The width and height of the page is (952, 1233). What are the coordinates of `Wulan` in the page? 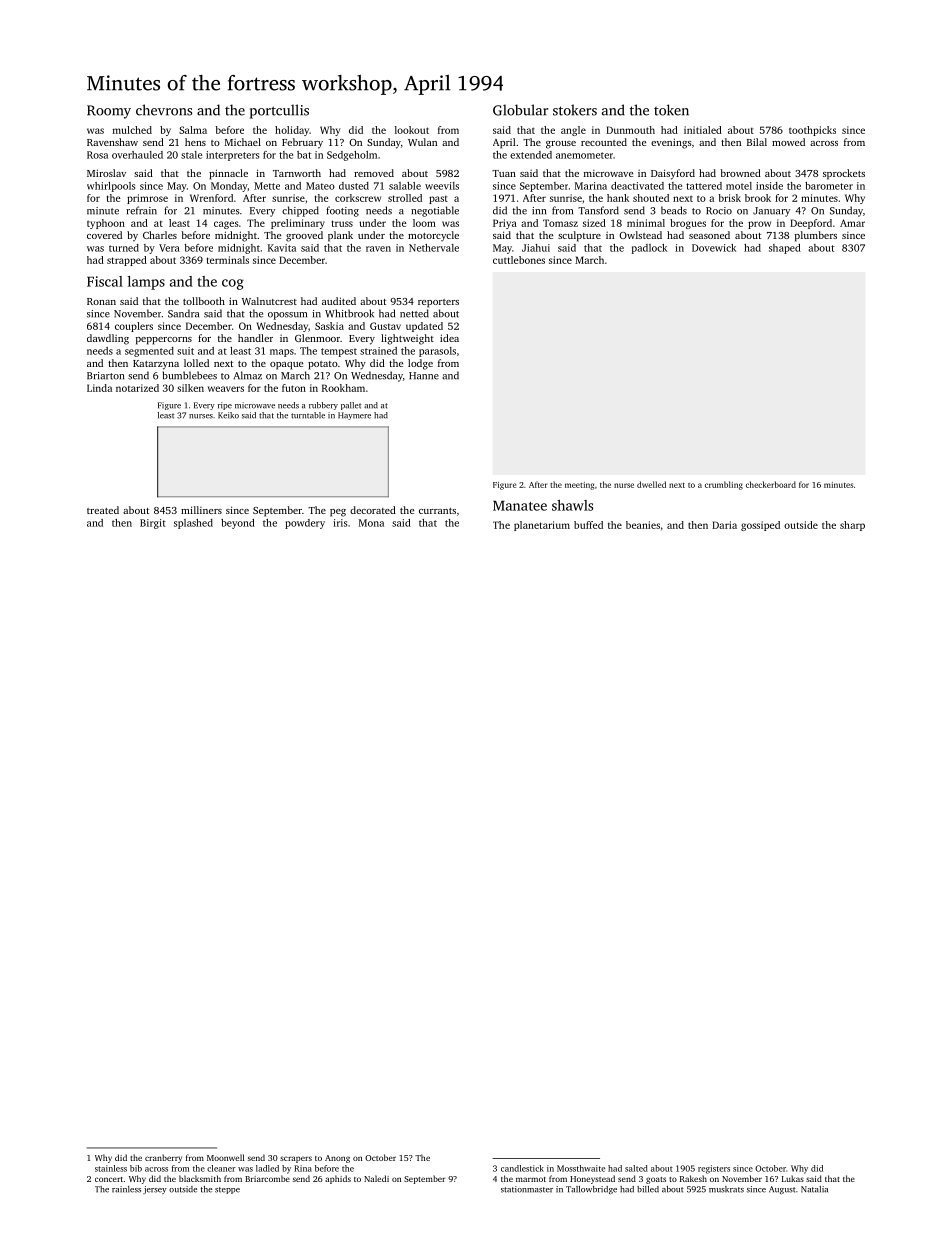 It's located at (422, 142).
